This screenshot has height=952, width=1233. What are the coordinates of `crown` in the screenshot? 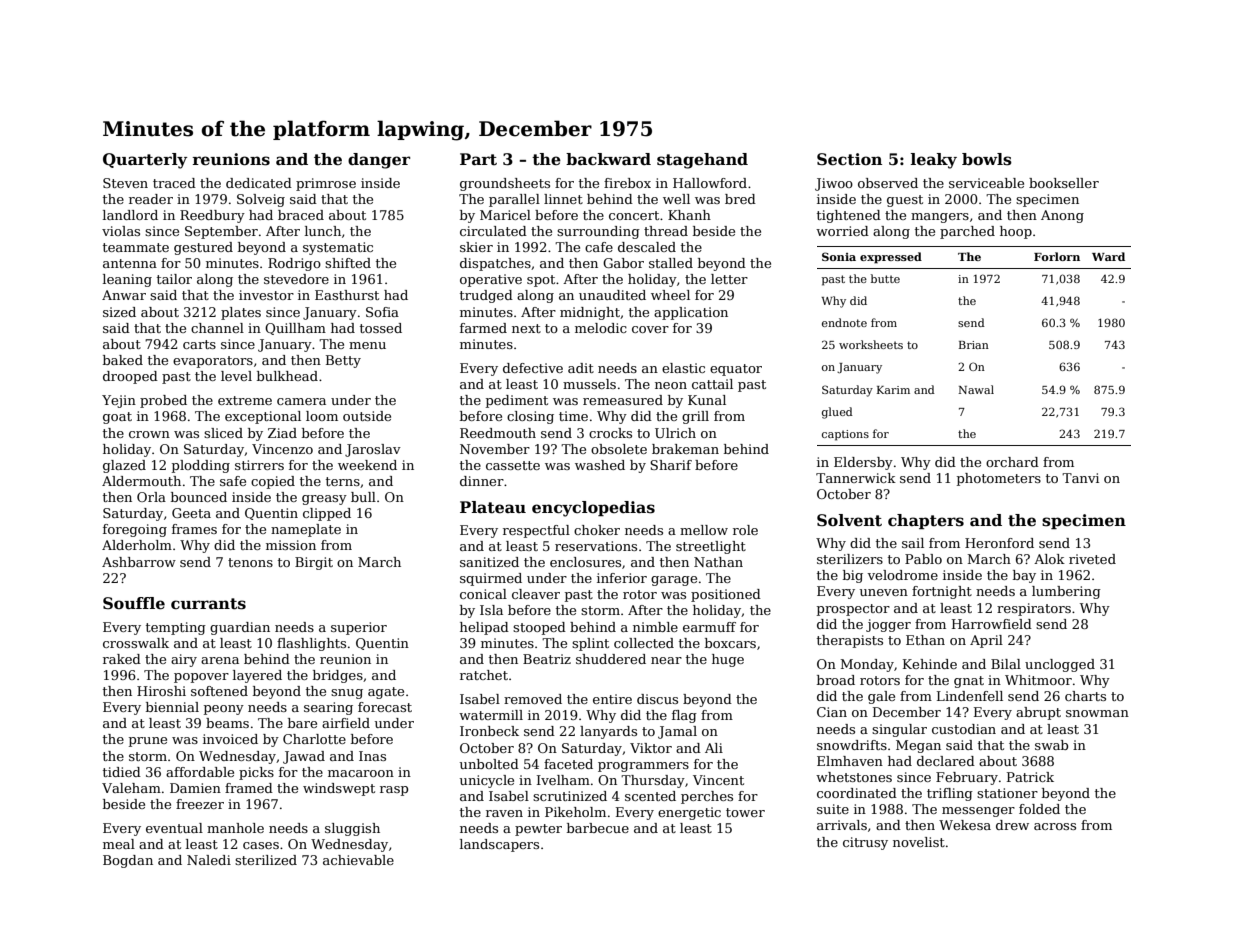 It's located at (149, 434).
